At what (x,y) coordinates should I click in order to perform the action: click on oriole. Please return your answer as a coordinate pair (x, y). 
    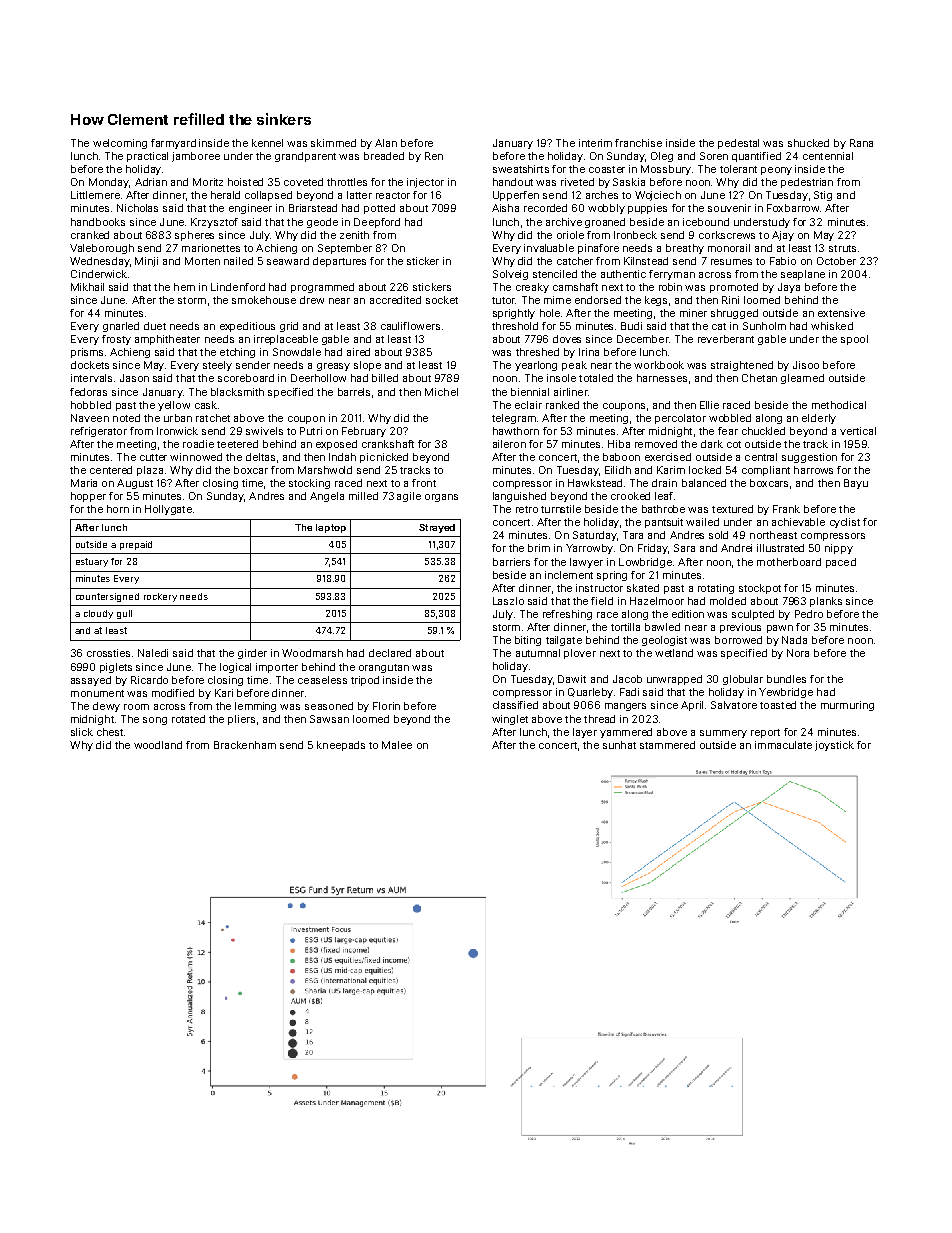
    Looking at the image, I should click on (570, 235).
